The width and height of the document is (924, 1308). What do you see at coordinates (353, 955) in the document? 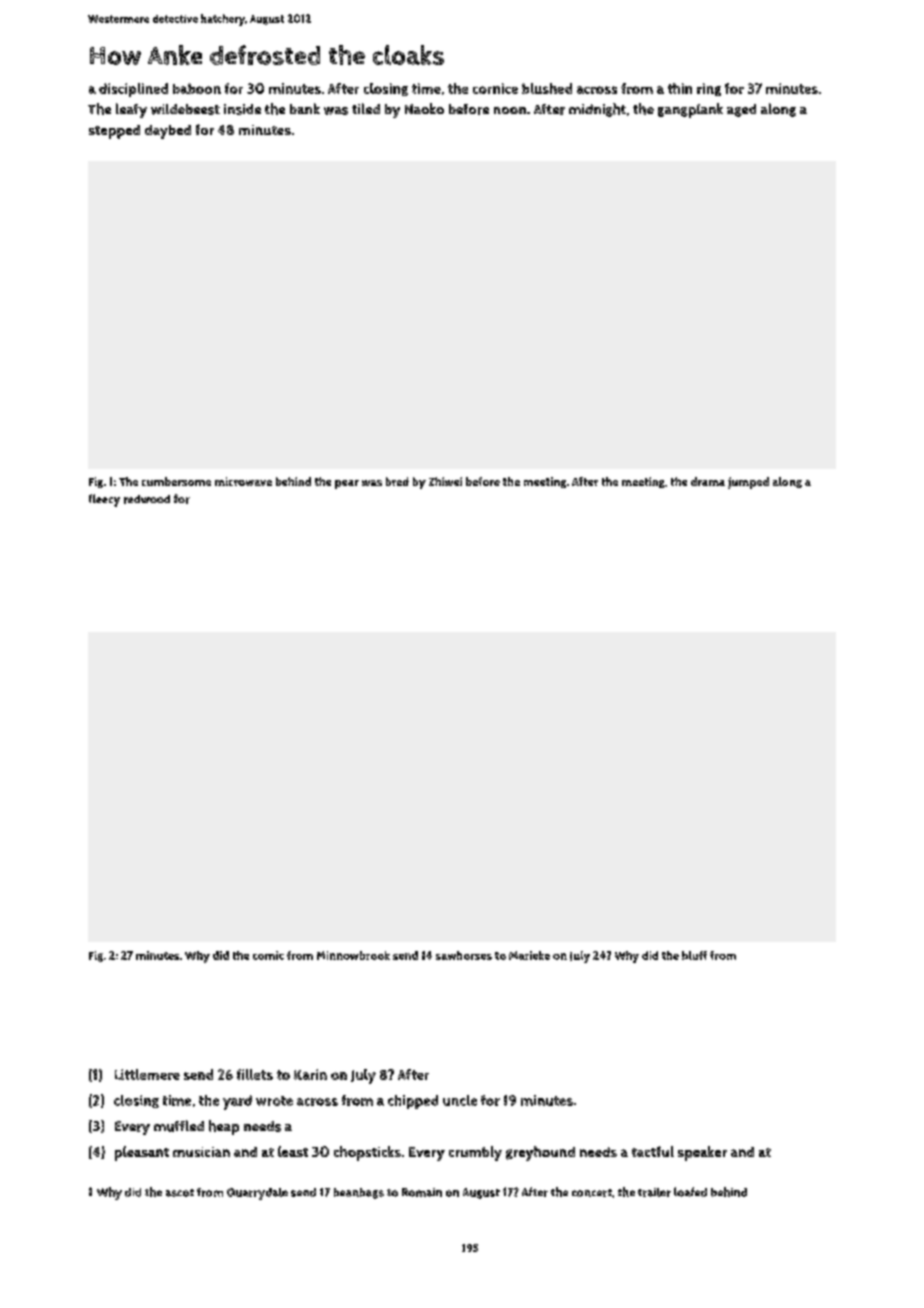
I see `Minnowbrook` at bounding box center [353, 955].
